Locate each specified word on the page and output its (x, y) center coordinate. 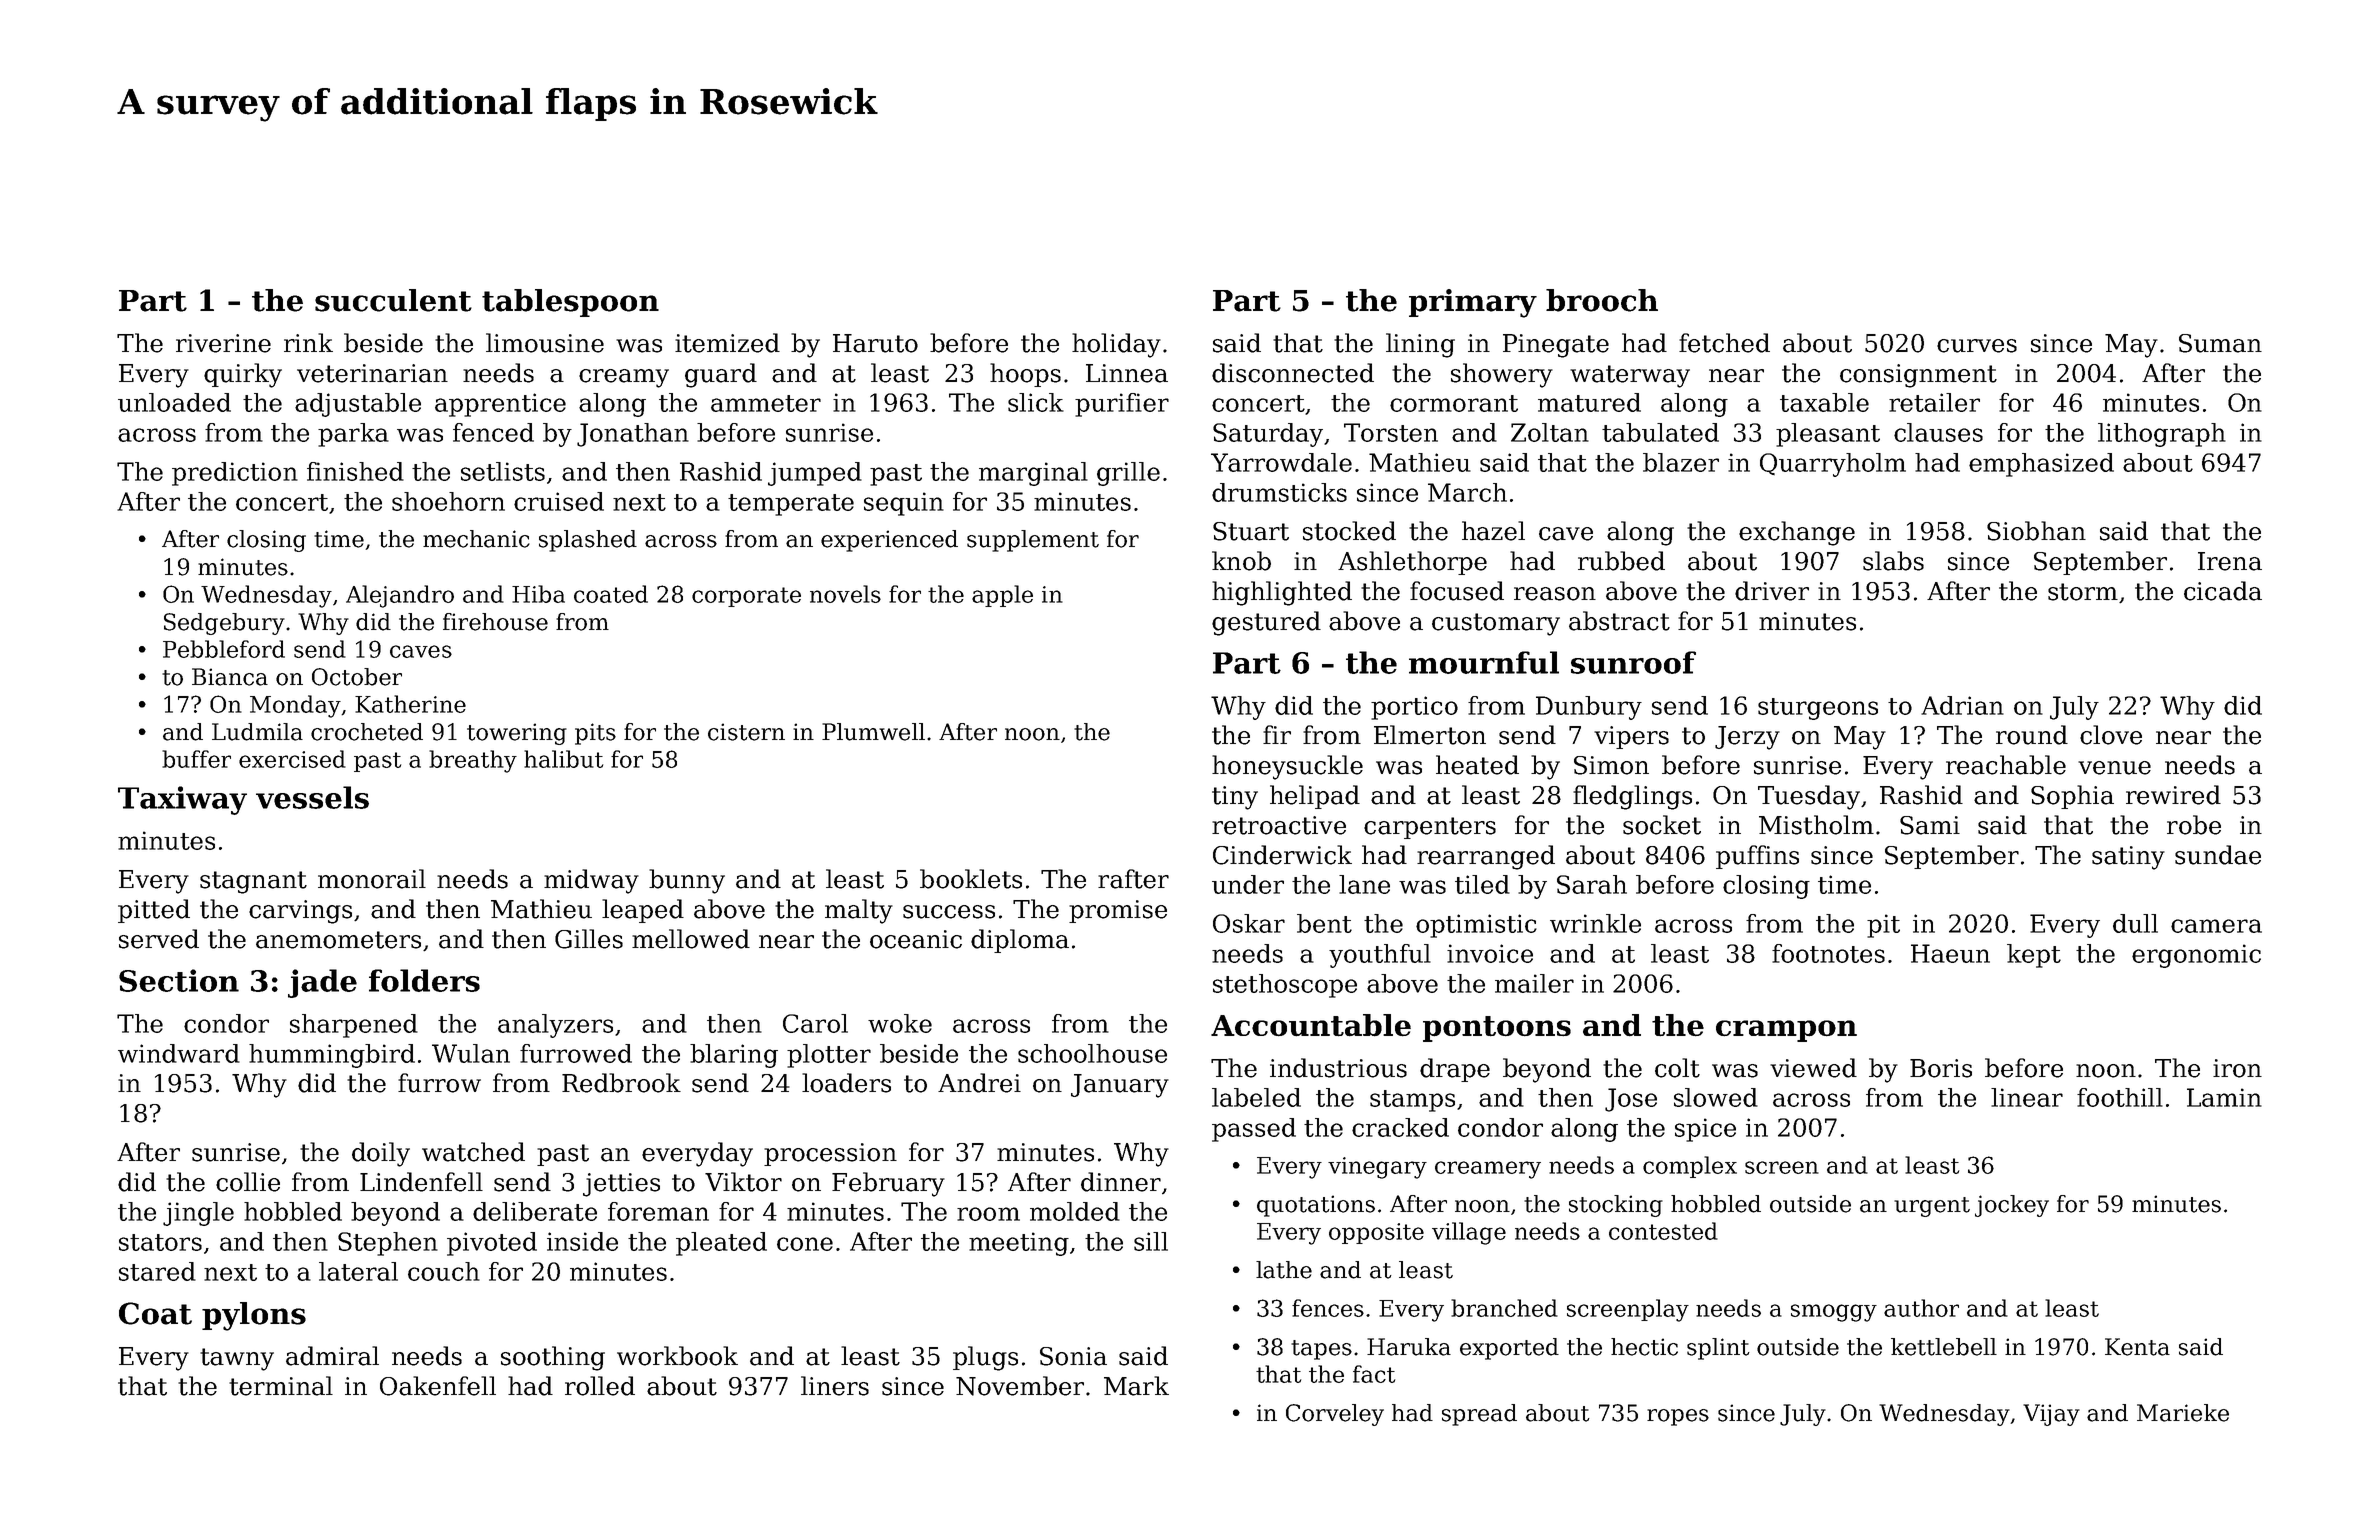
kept (2034, 956)
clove (2111, 735)
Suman (2220, 343)
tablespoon (570, 303)
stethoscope (1285, 986)
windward (179, 1053)
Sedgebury (224, 624)
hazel (1493, 531)
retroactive (1279, 825)
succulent (393, 300)
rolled (600, 1386)
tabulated (1660, 432)
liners (835, 1386)
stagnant (253, 882)
